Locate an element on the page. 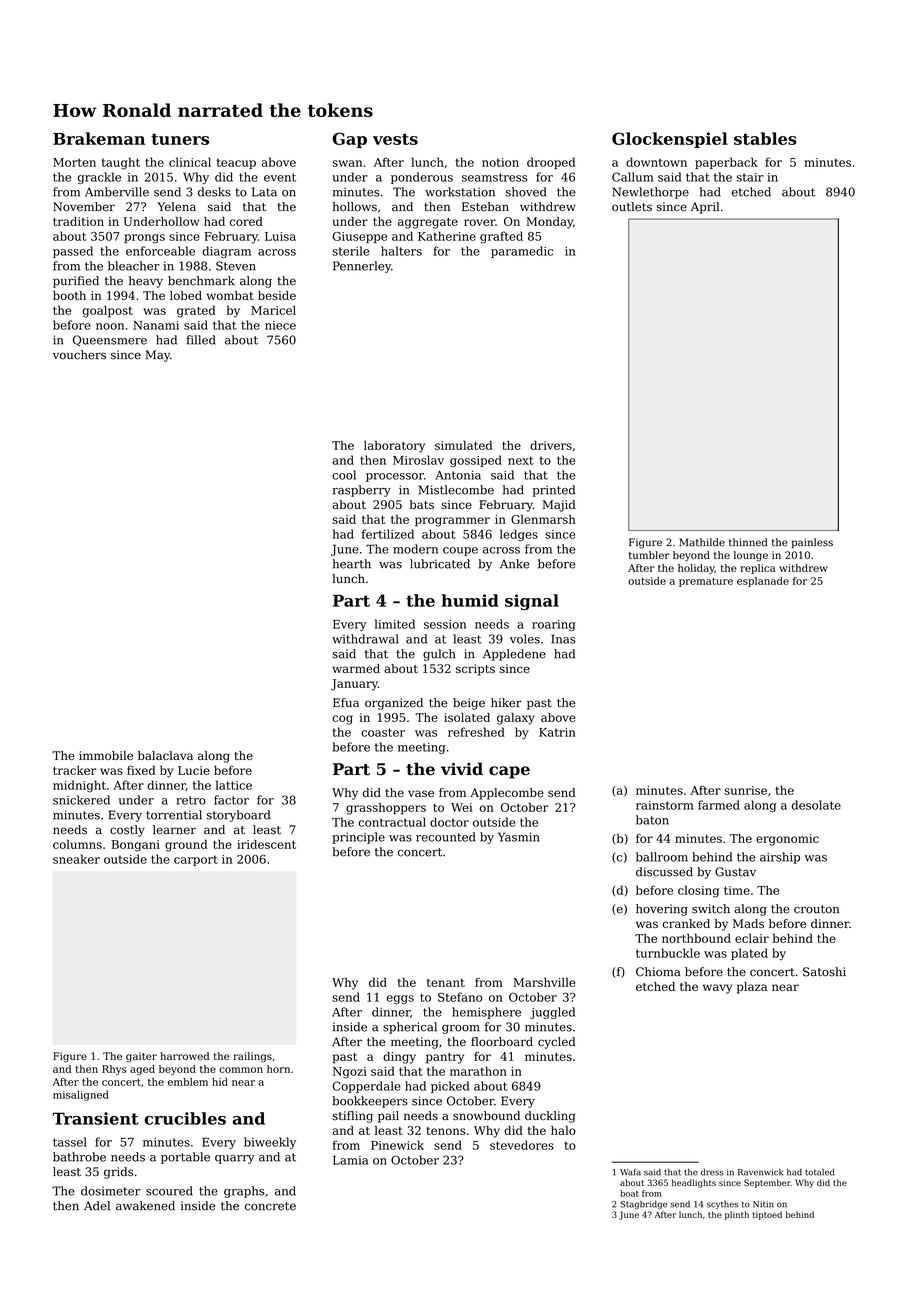  simulated is located at coordinates (464, 445).
